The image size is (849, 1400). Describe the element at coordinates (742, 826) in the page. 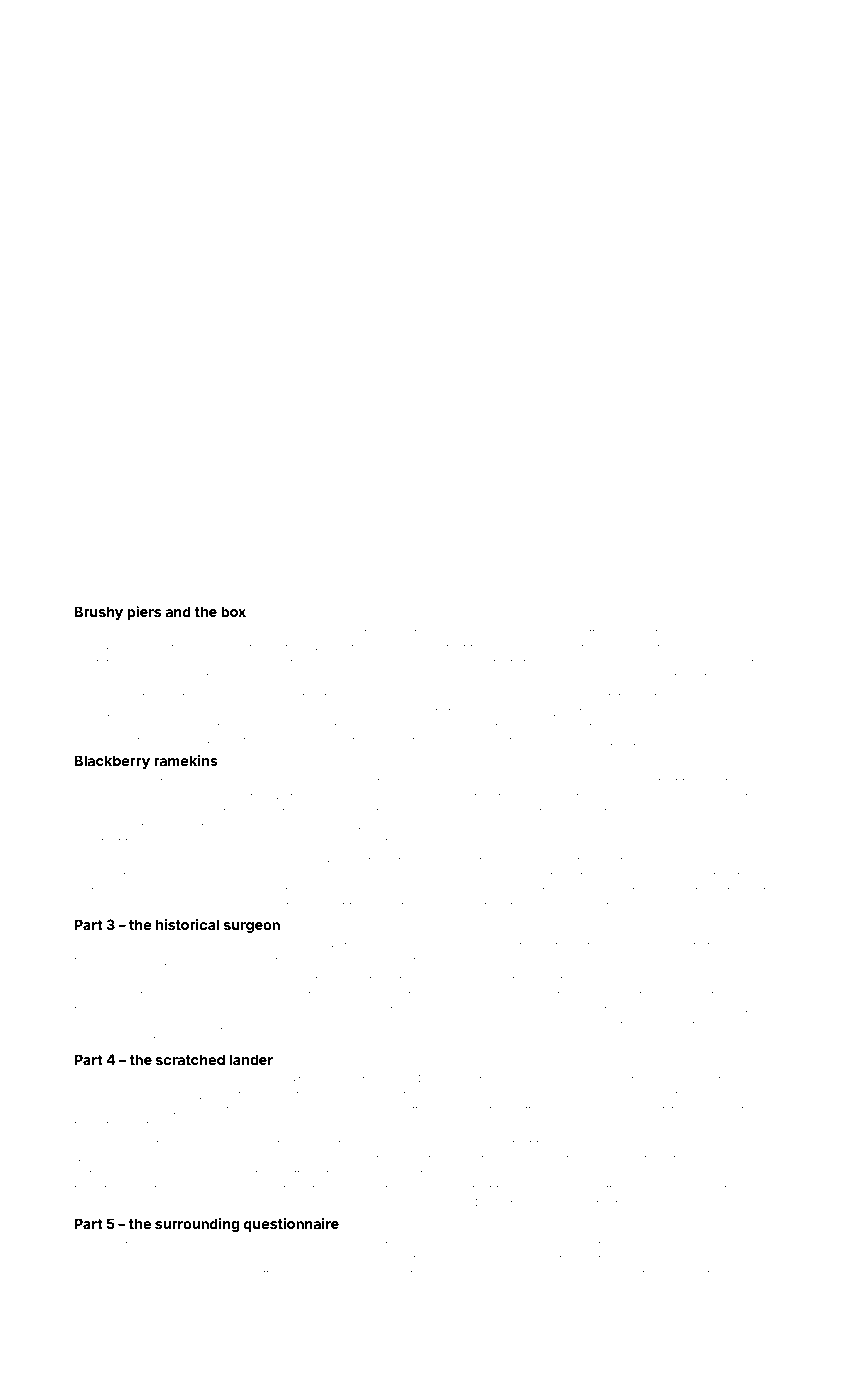

I see `Carolina` at that location.
